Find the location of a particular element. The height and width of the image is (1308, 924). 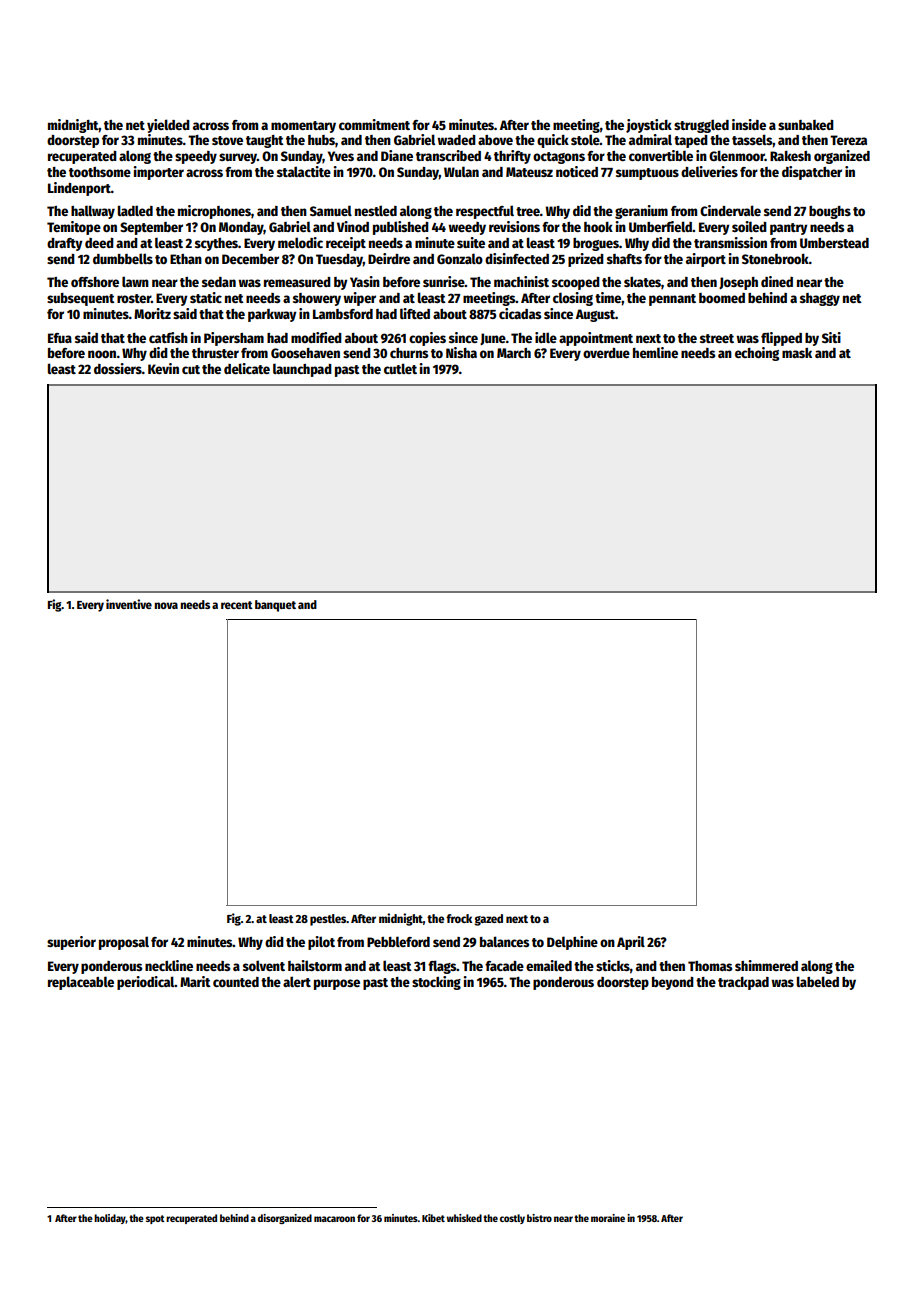

gazed is located at coordinates (488, 920).
